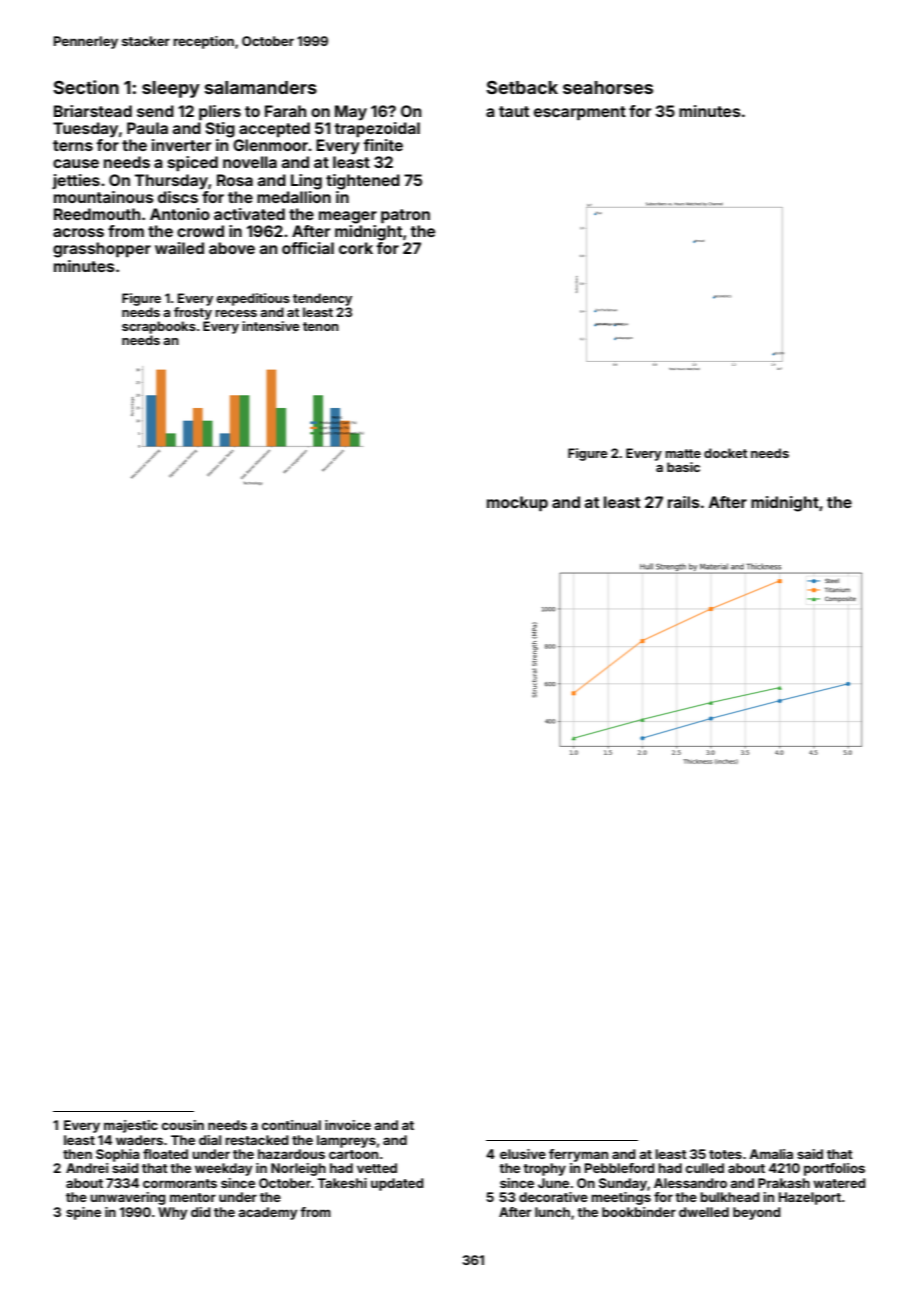 This screenshot has height=1314, width=924. Describe the element at coordinates (397, 1184) in the screenshot. I see `updated` at that location.
